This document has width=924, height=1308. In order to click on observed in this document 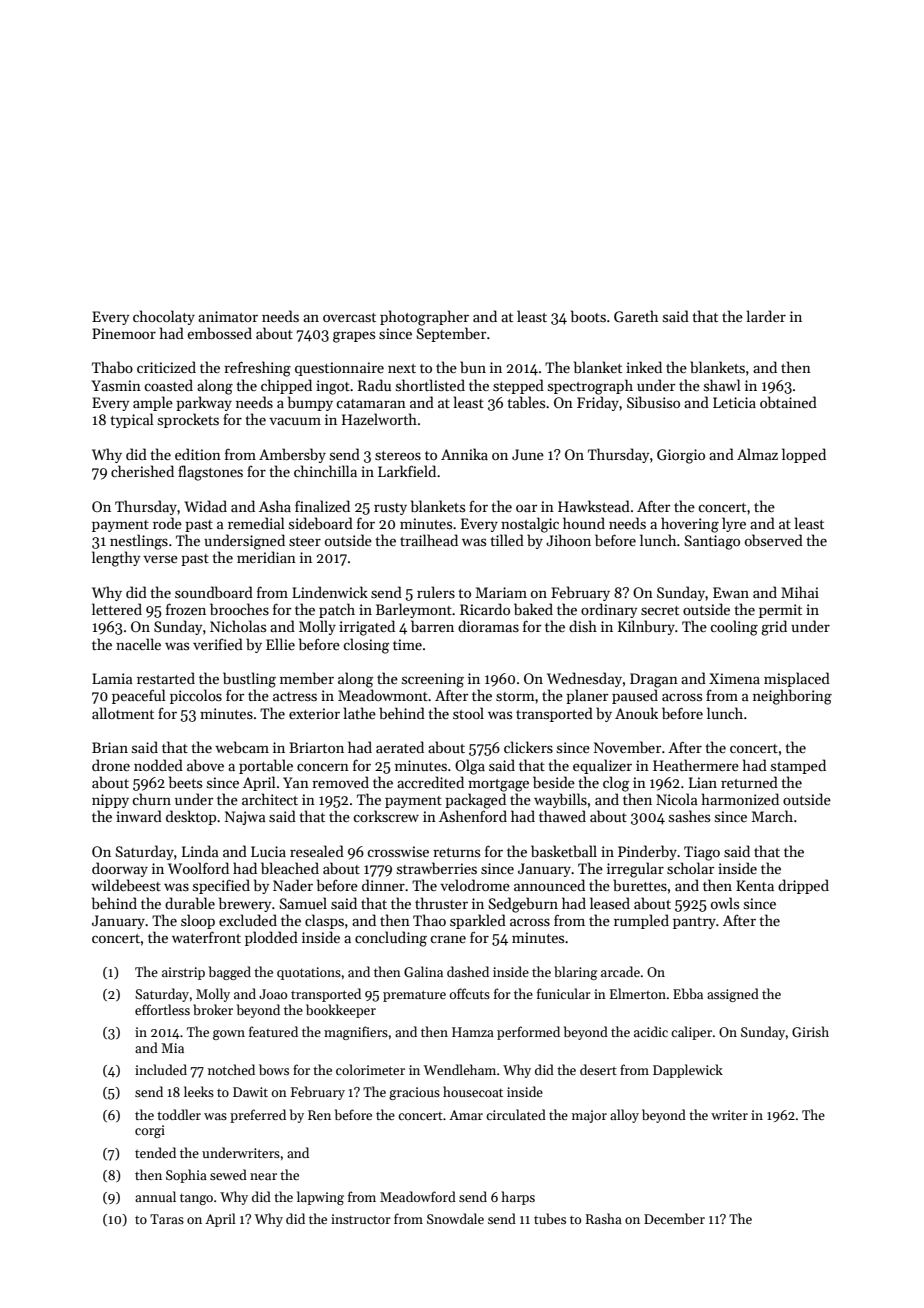, I will do `click(774, 540)`.
